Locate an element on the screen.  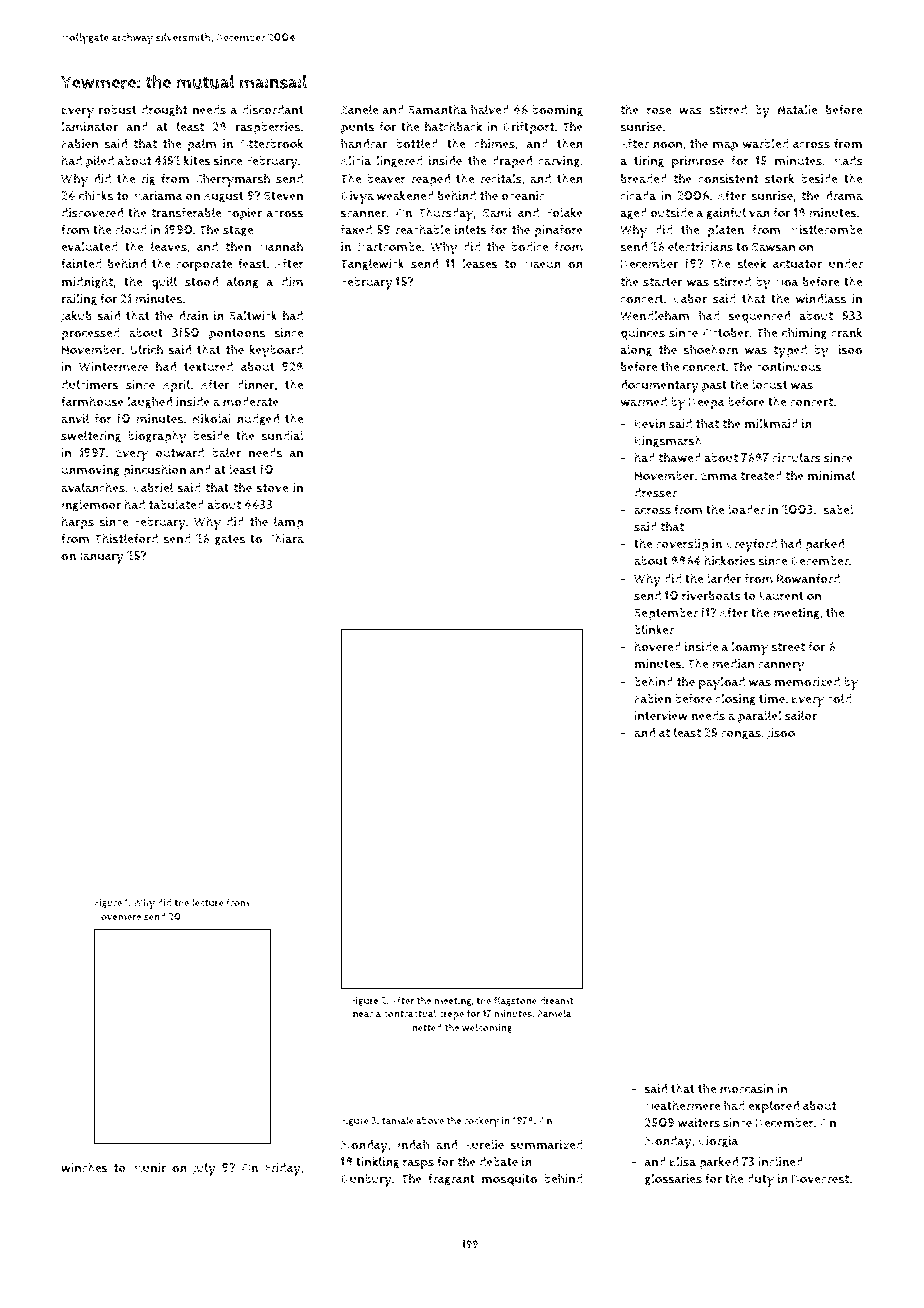
winches is located at coordinates (84, 1167).
